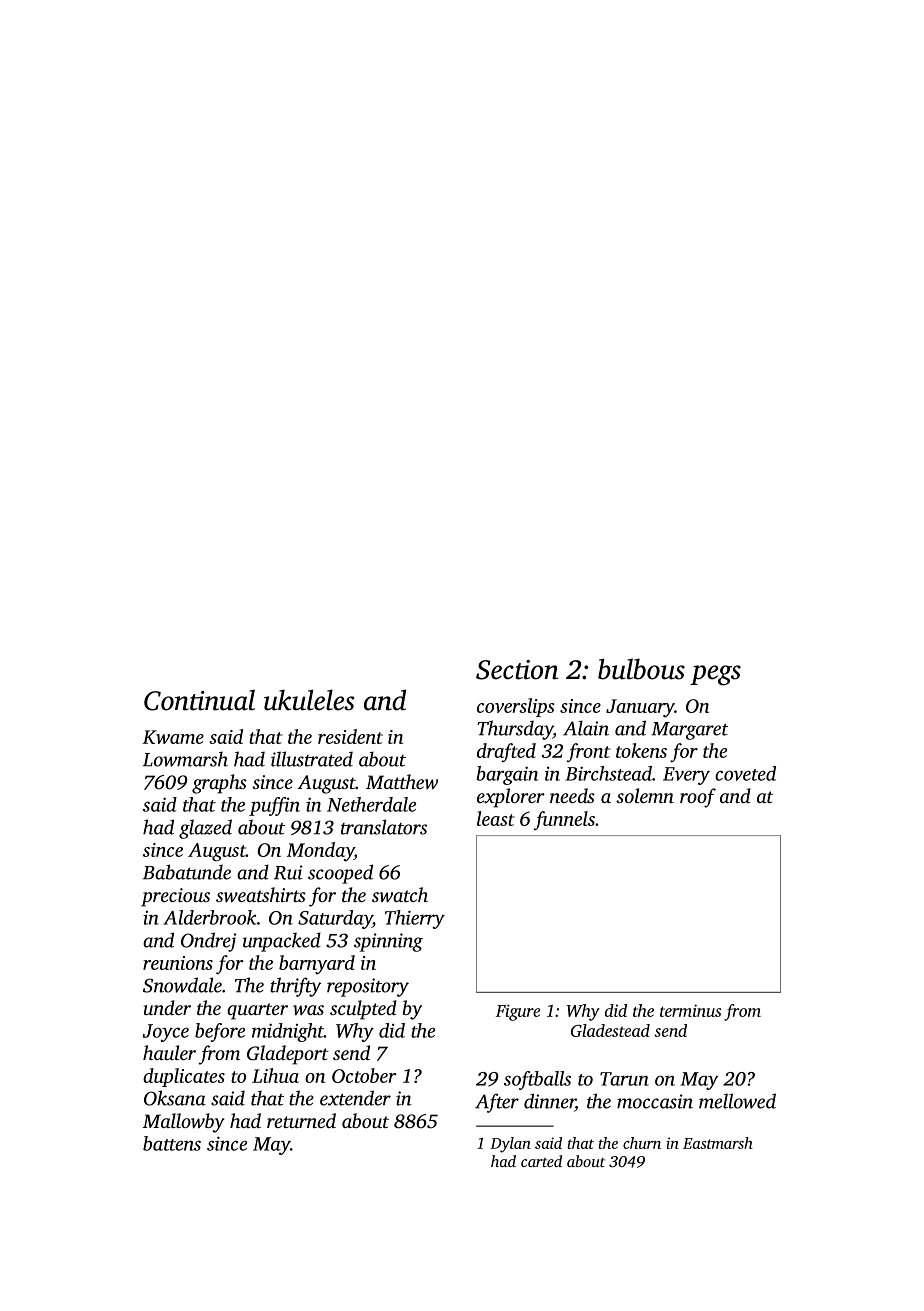  Describe the element at coordinates (415, 919) in the screenshot. I see `Thierry` at that location.
